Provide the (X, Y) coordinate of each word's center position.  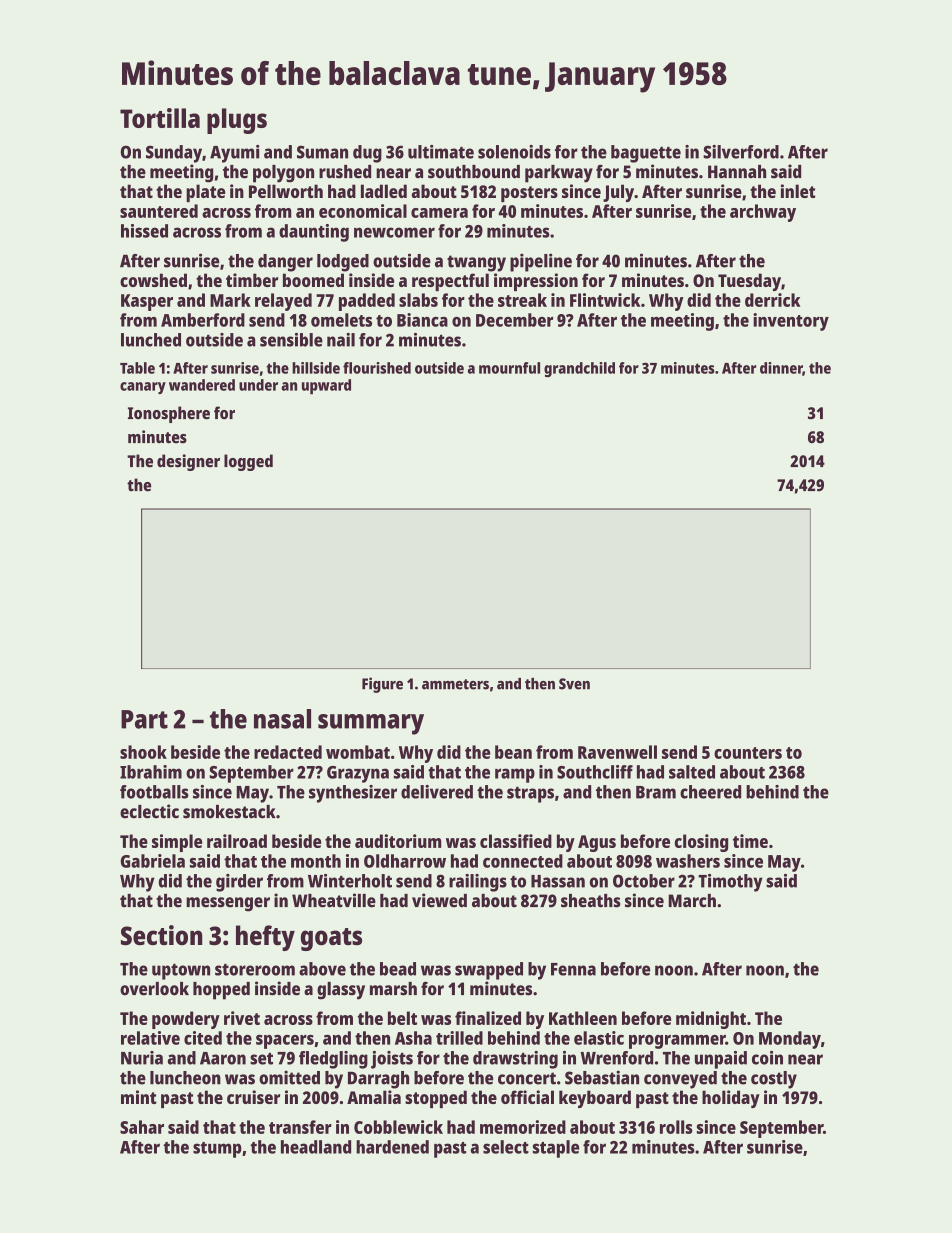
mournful (509, 368)
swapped (489, 971)
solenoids (514, 152)
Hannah (737, 172)
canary (143, 388)
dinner (781, 369)
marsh (393, 989)
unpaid (721, 1060)
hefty (265, 938)
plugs (237, 121)
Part (144, 719)
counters (748, 753)
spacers (285, 1042)
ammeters (455, 684)
